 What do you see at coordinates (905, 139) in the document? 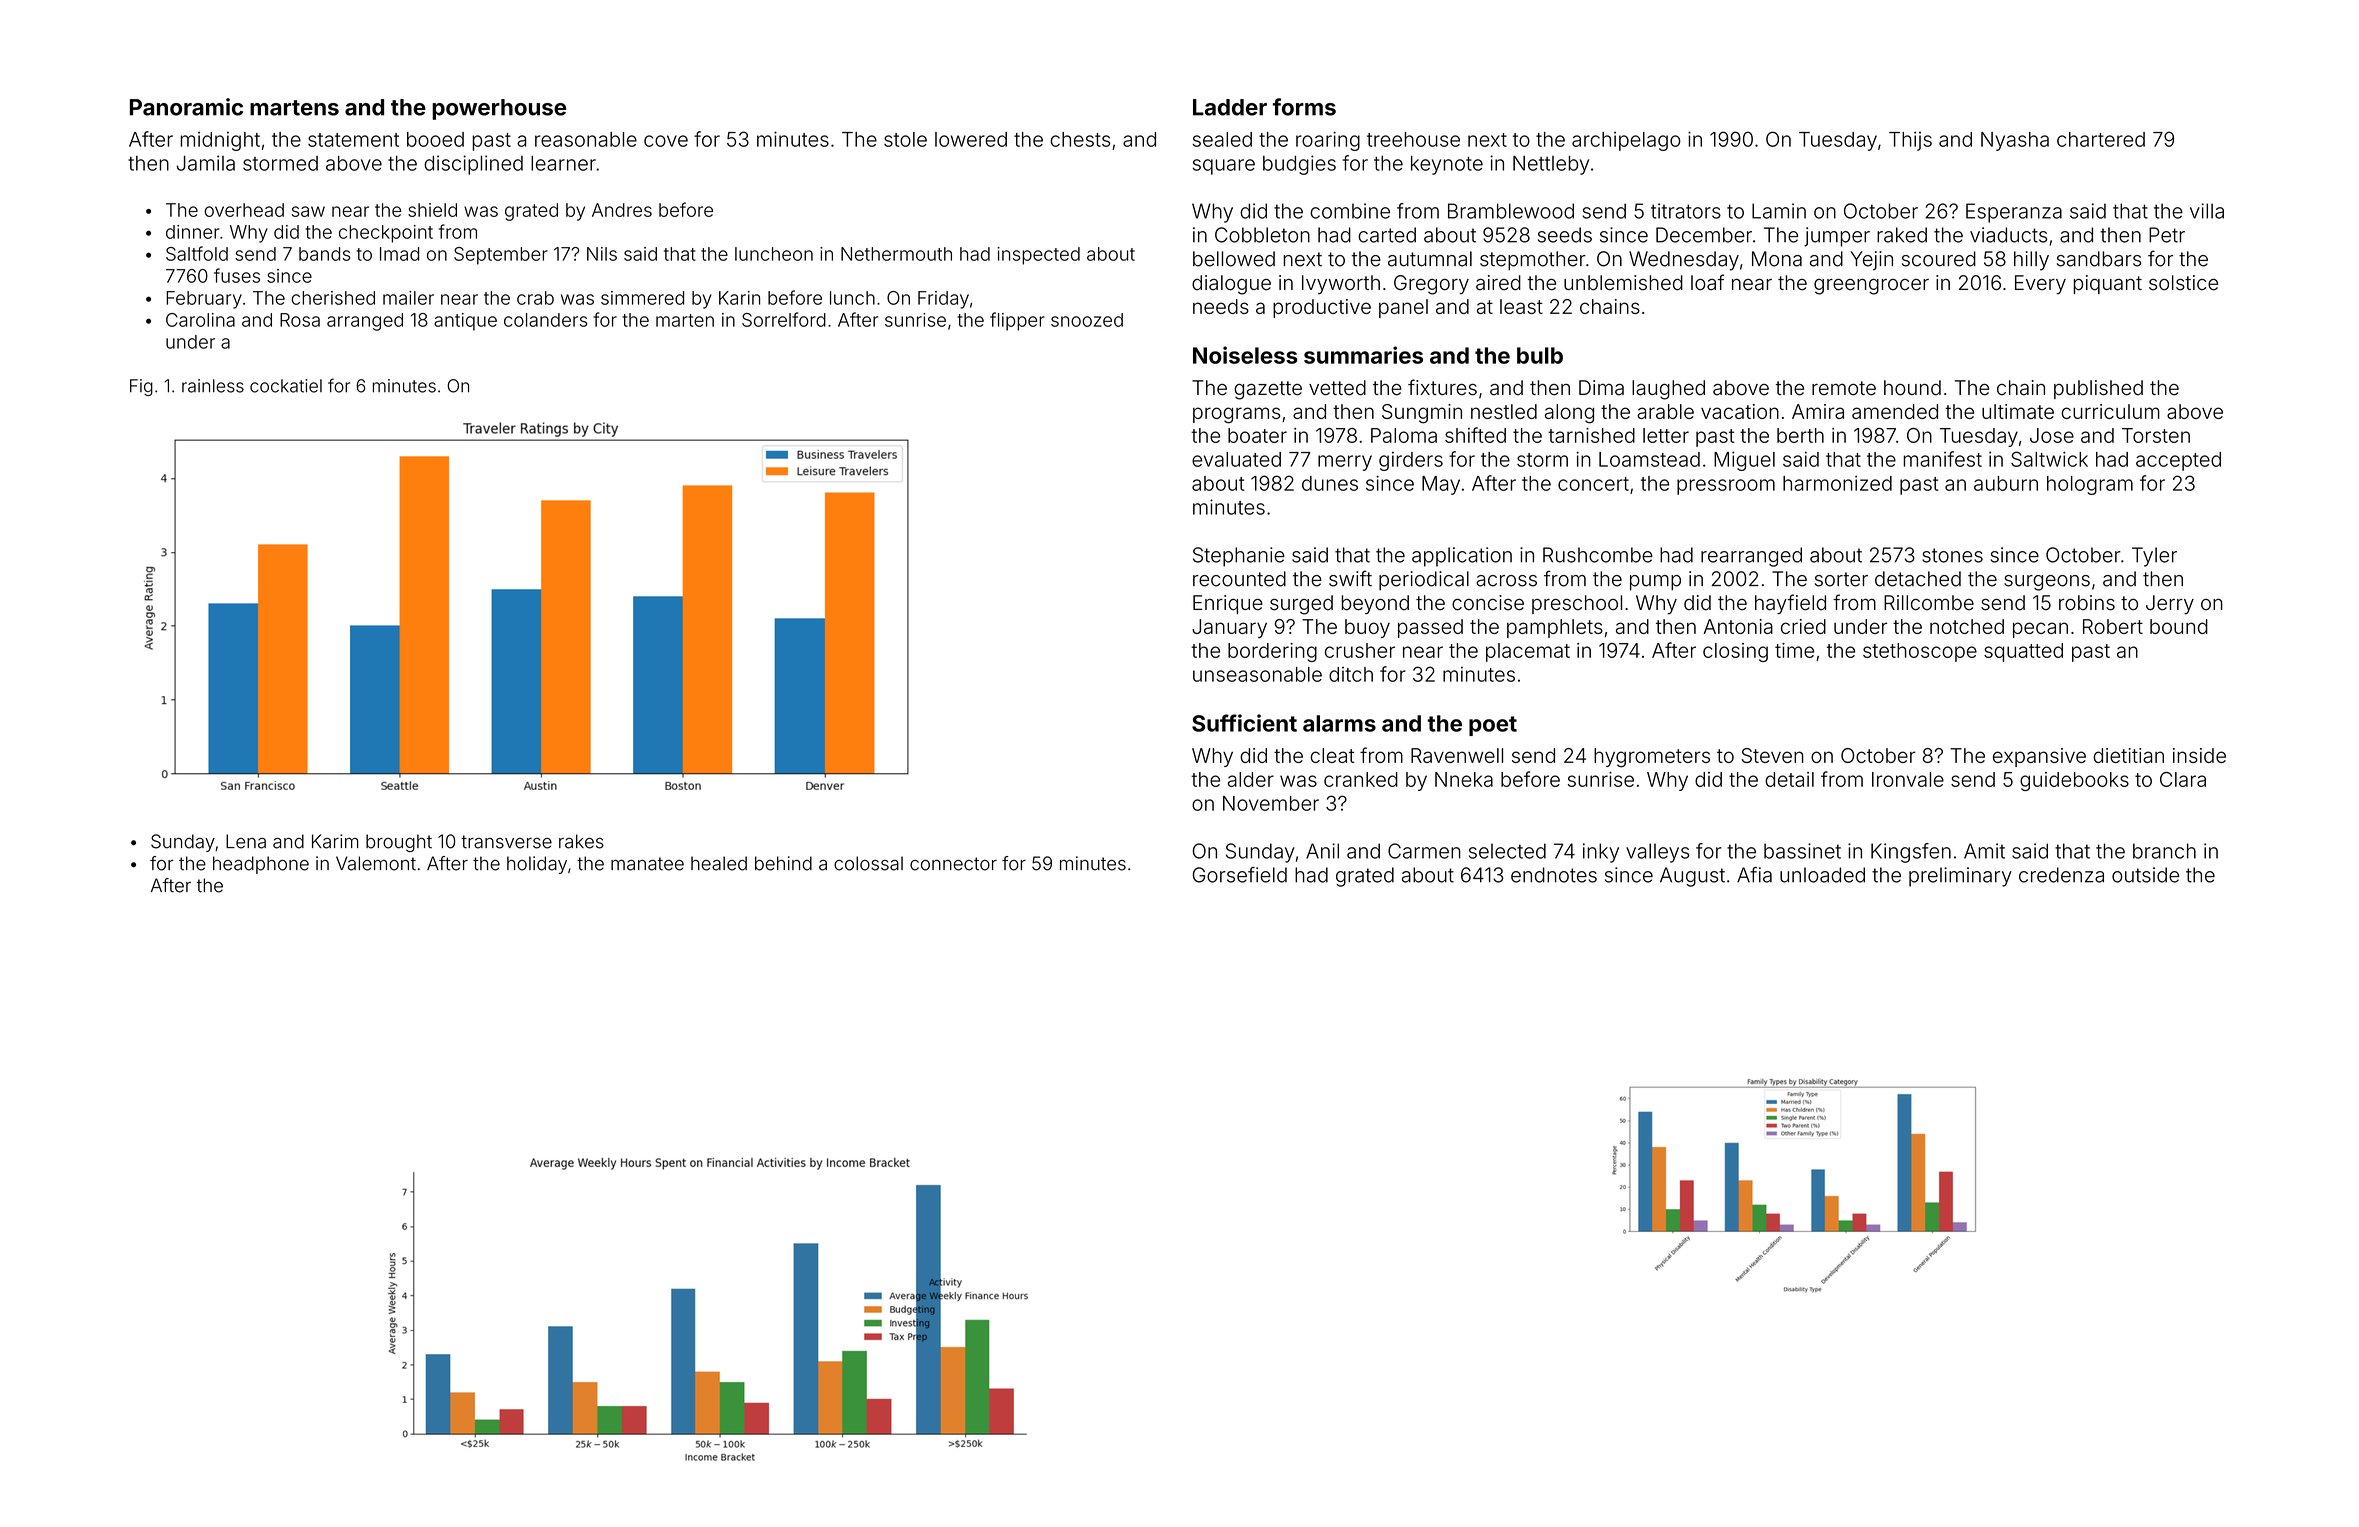
I see `stole` at bounding box center [905, 139].
